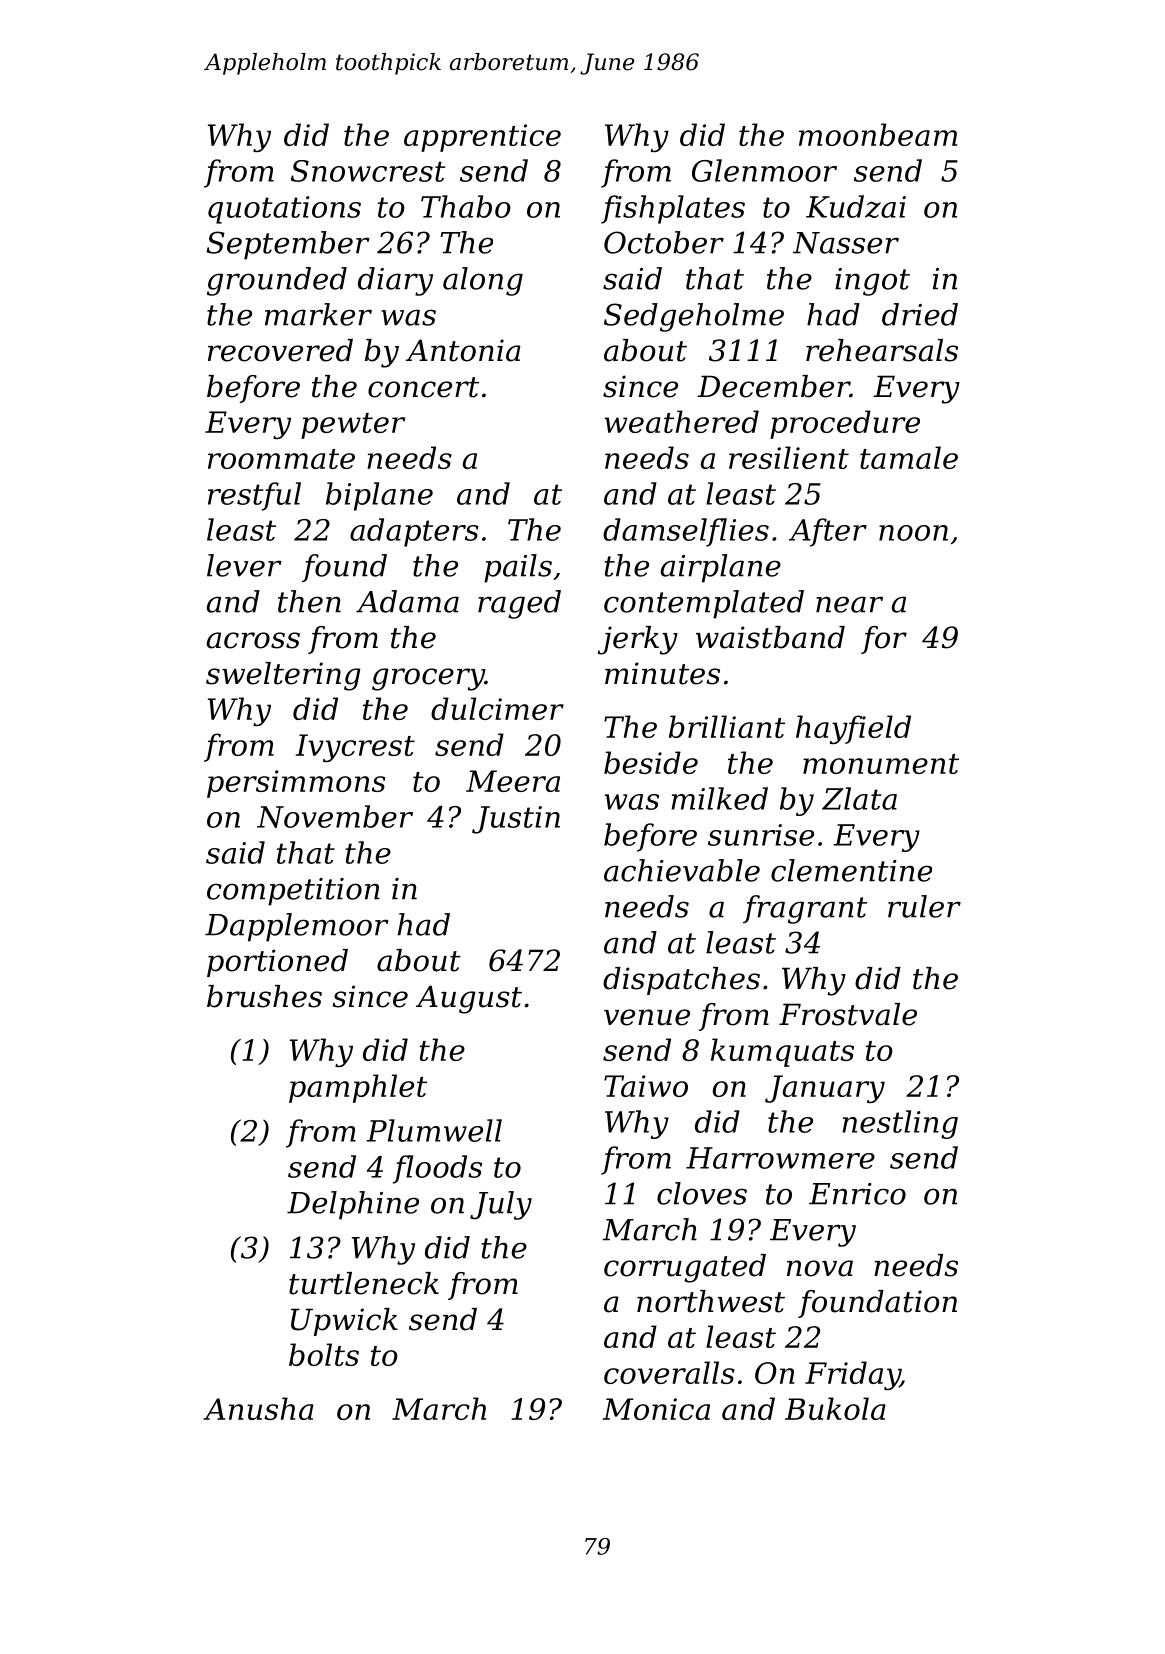 The width and height of the image is (1165, 1654). I want to click on minutes, so click(662, 673).
